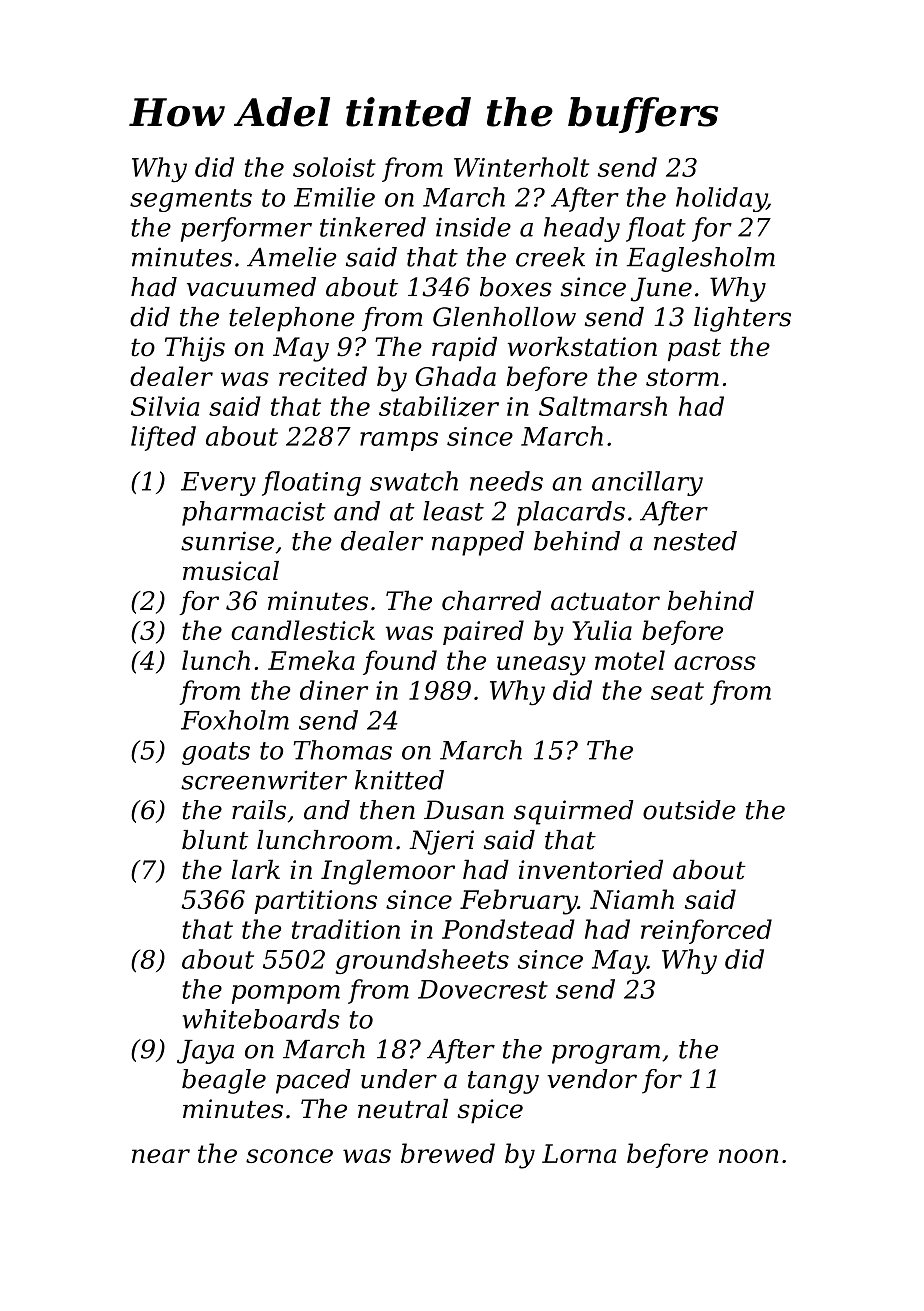 The image size is (924, 1311). I want to click on ancillary, so click(647, 483).
